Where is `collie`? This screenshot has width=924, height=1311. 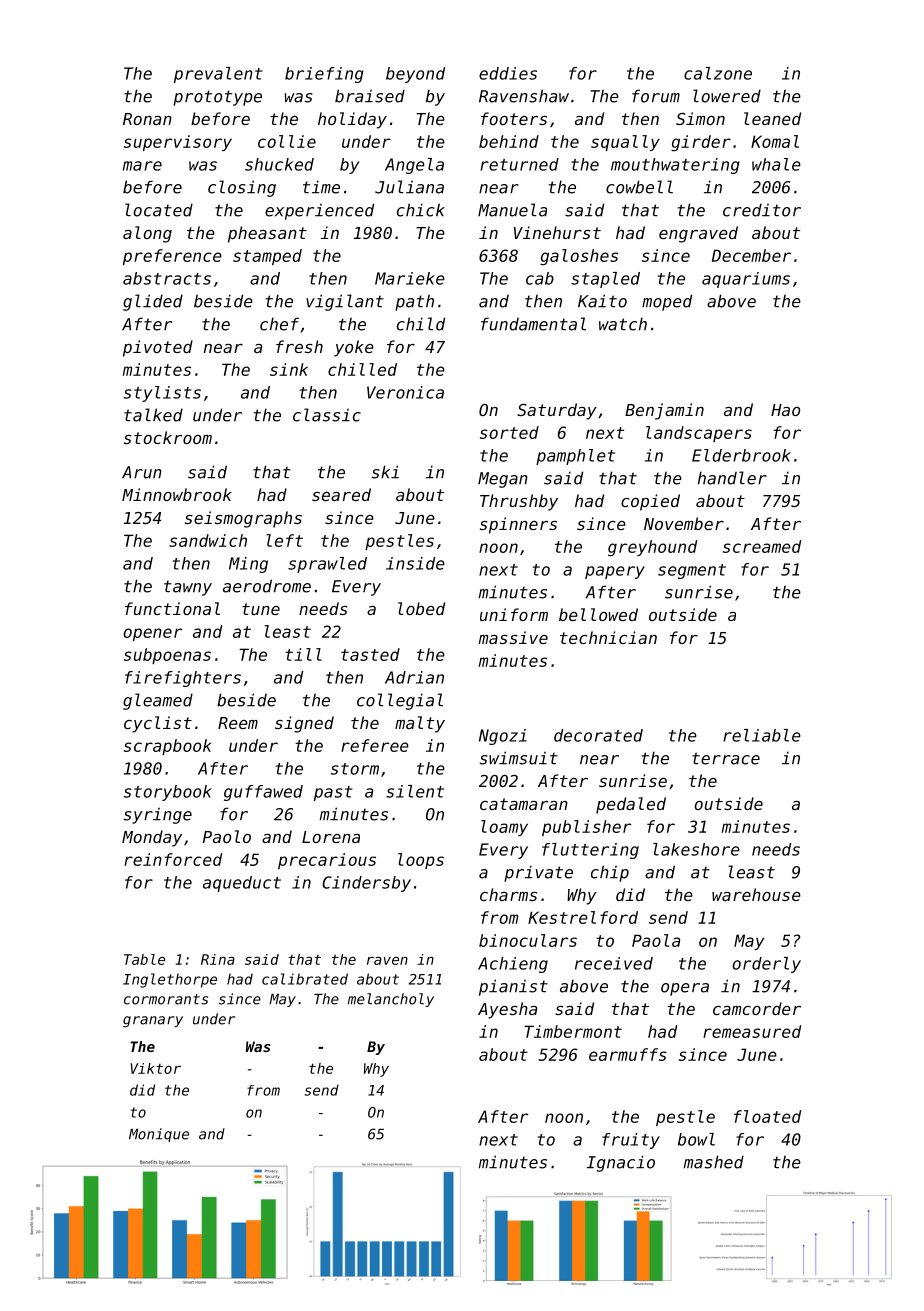 collie is located at coordinates (287, 141).
